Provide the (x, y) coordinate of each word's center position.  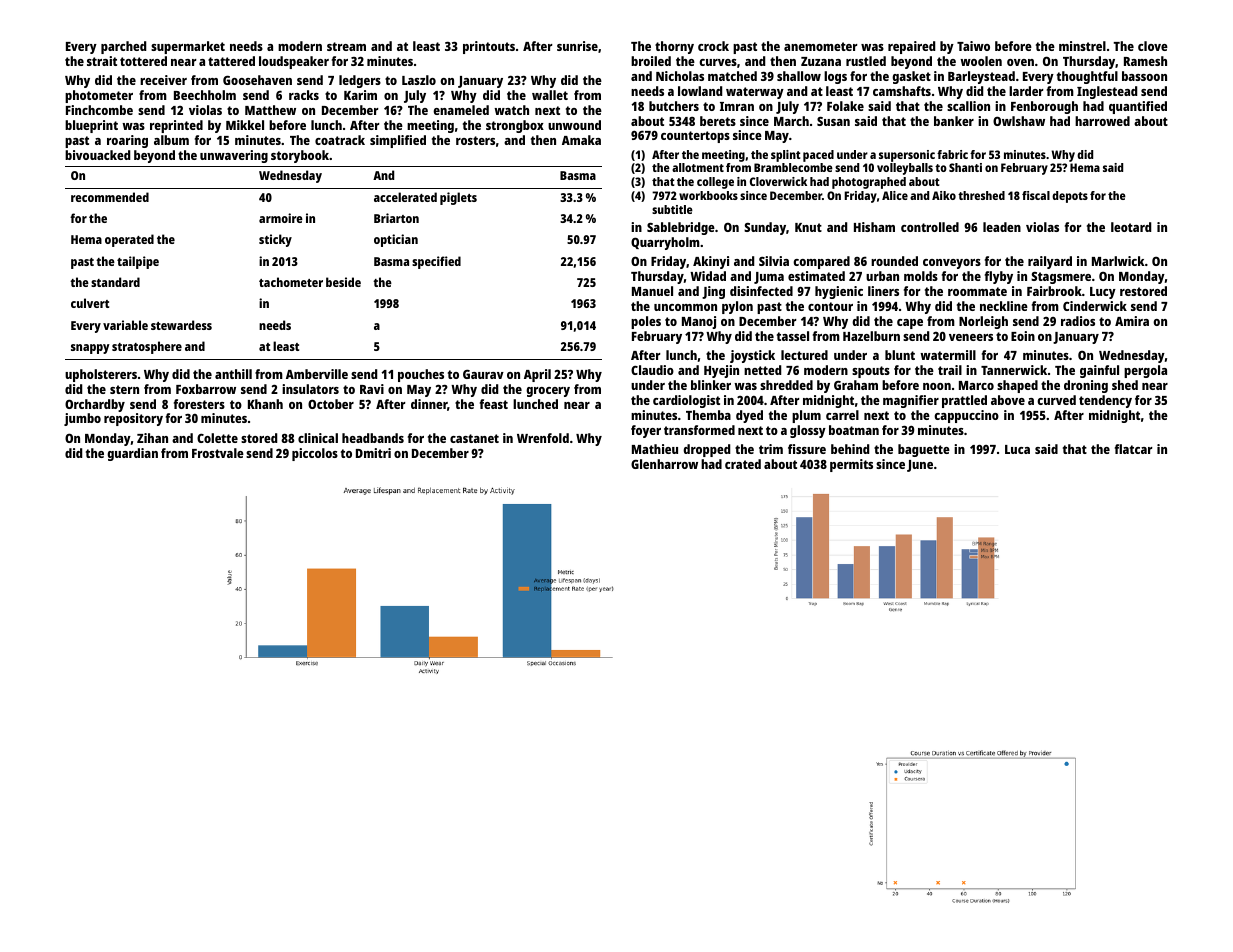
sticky (275, 240)
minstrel (1082, 46)
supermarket (188, 47)
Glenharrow (664, 464)
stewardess (181, 325)
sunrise (577, 46)
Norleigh (983, 322)
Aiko (944, 195)
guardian (132, 454)
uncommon (685, 307)
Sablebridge (681, 228)
